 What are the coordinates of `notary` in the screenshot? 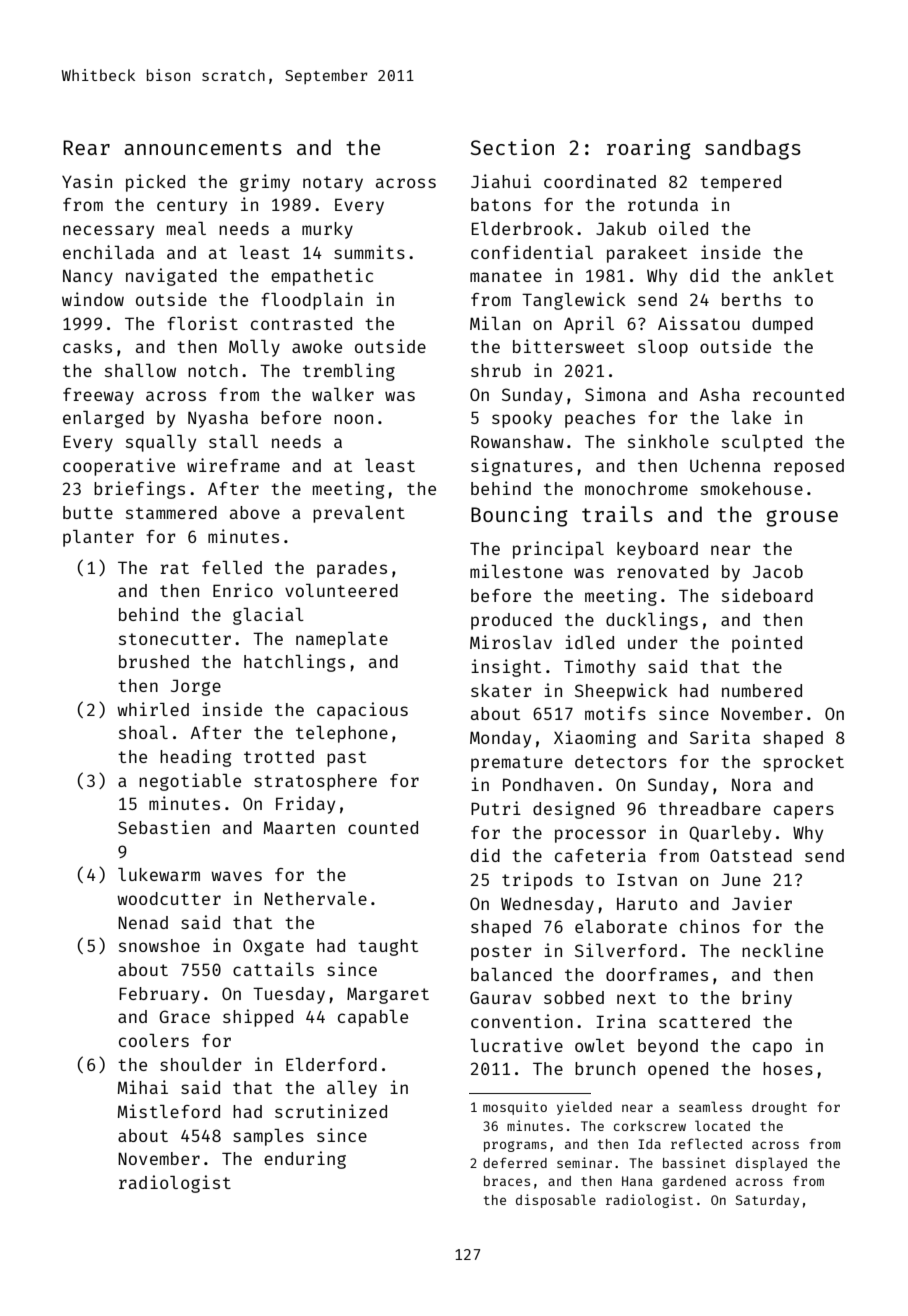 It's located at (333, 184).
